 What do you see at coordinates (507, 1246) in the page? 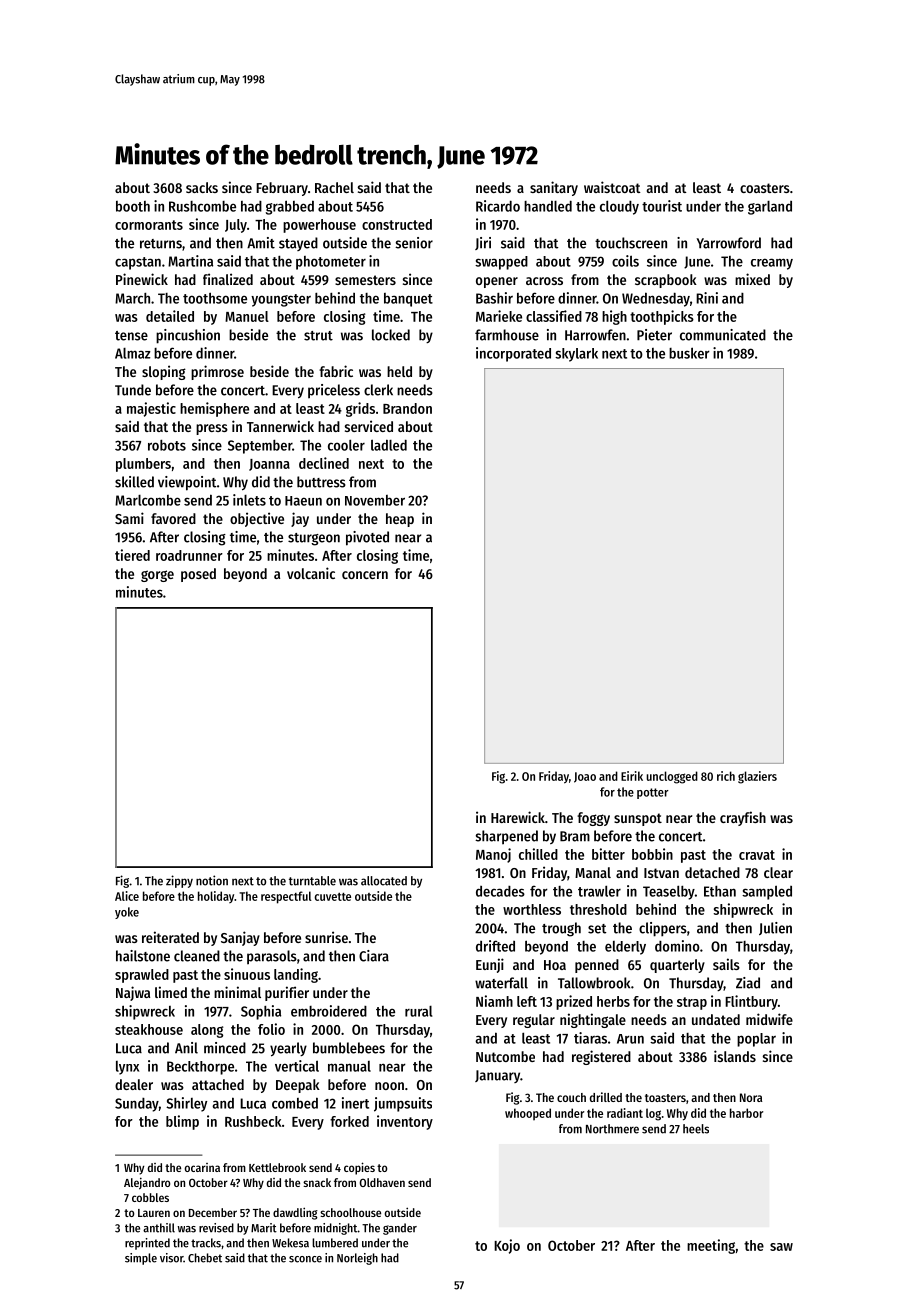
I see `Kojo` at bounding box center [507, 1246].
